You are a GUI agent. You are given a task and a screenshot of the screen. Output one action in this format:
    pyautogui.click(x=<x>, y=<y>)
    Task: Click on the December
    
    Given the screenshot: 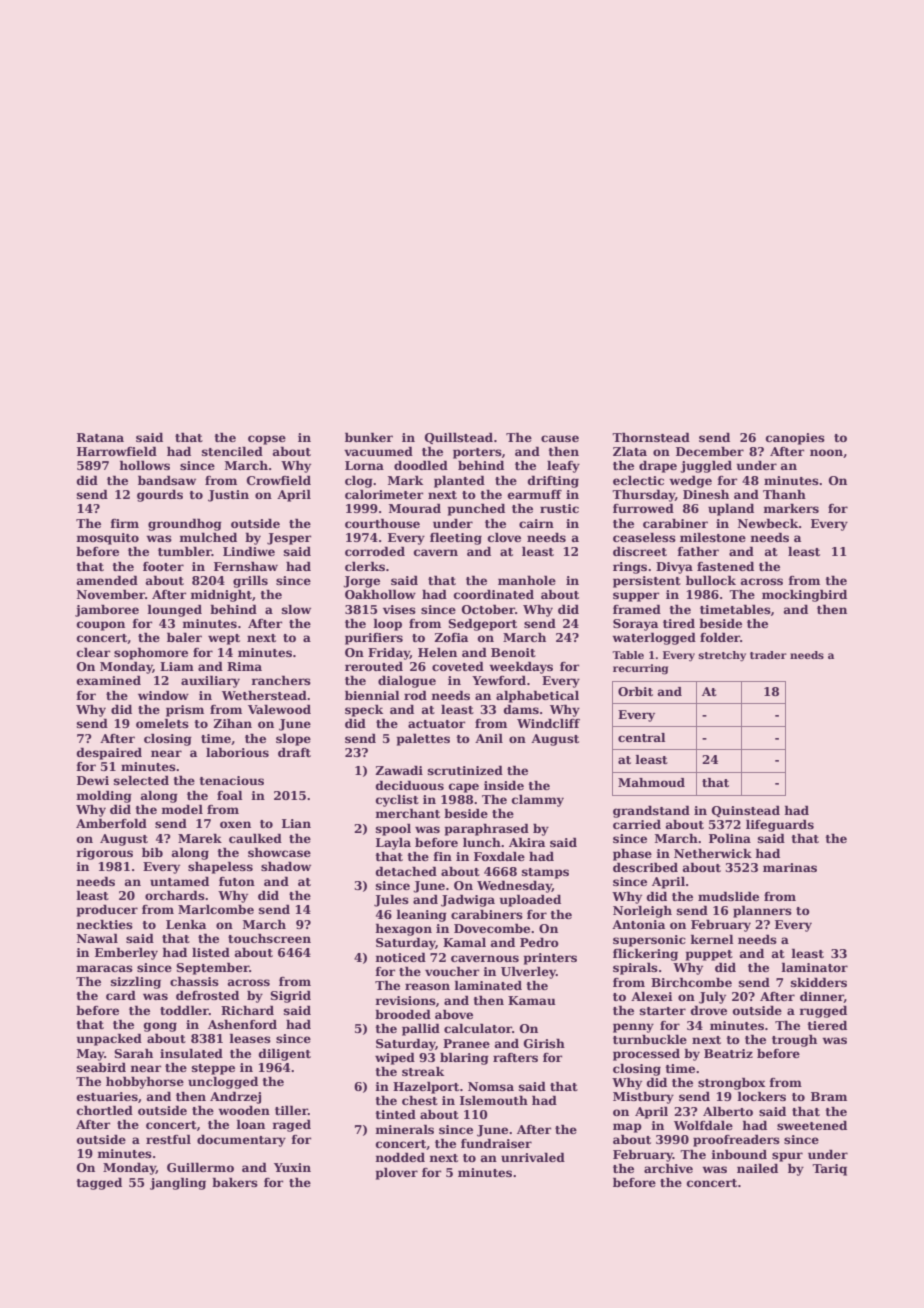 What is the action you would take?
    pyautogui.click(x=710, y=451)
